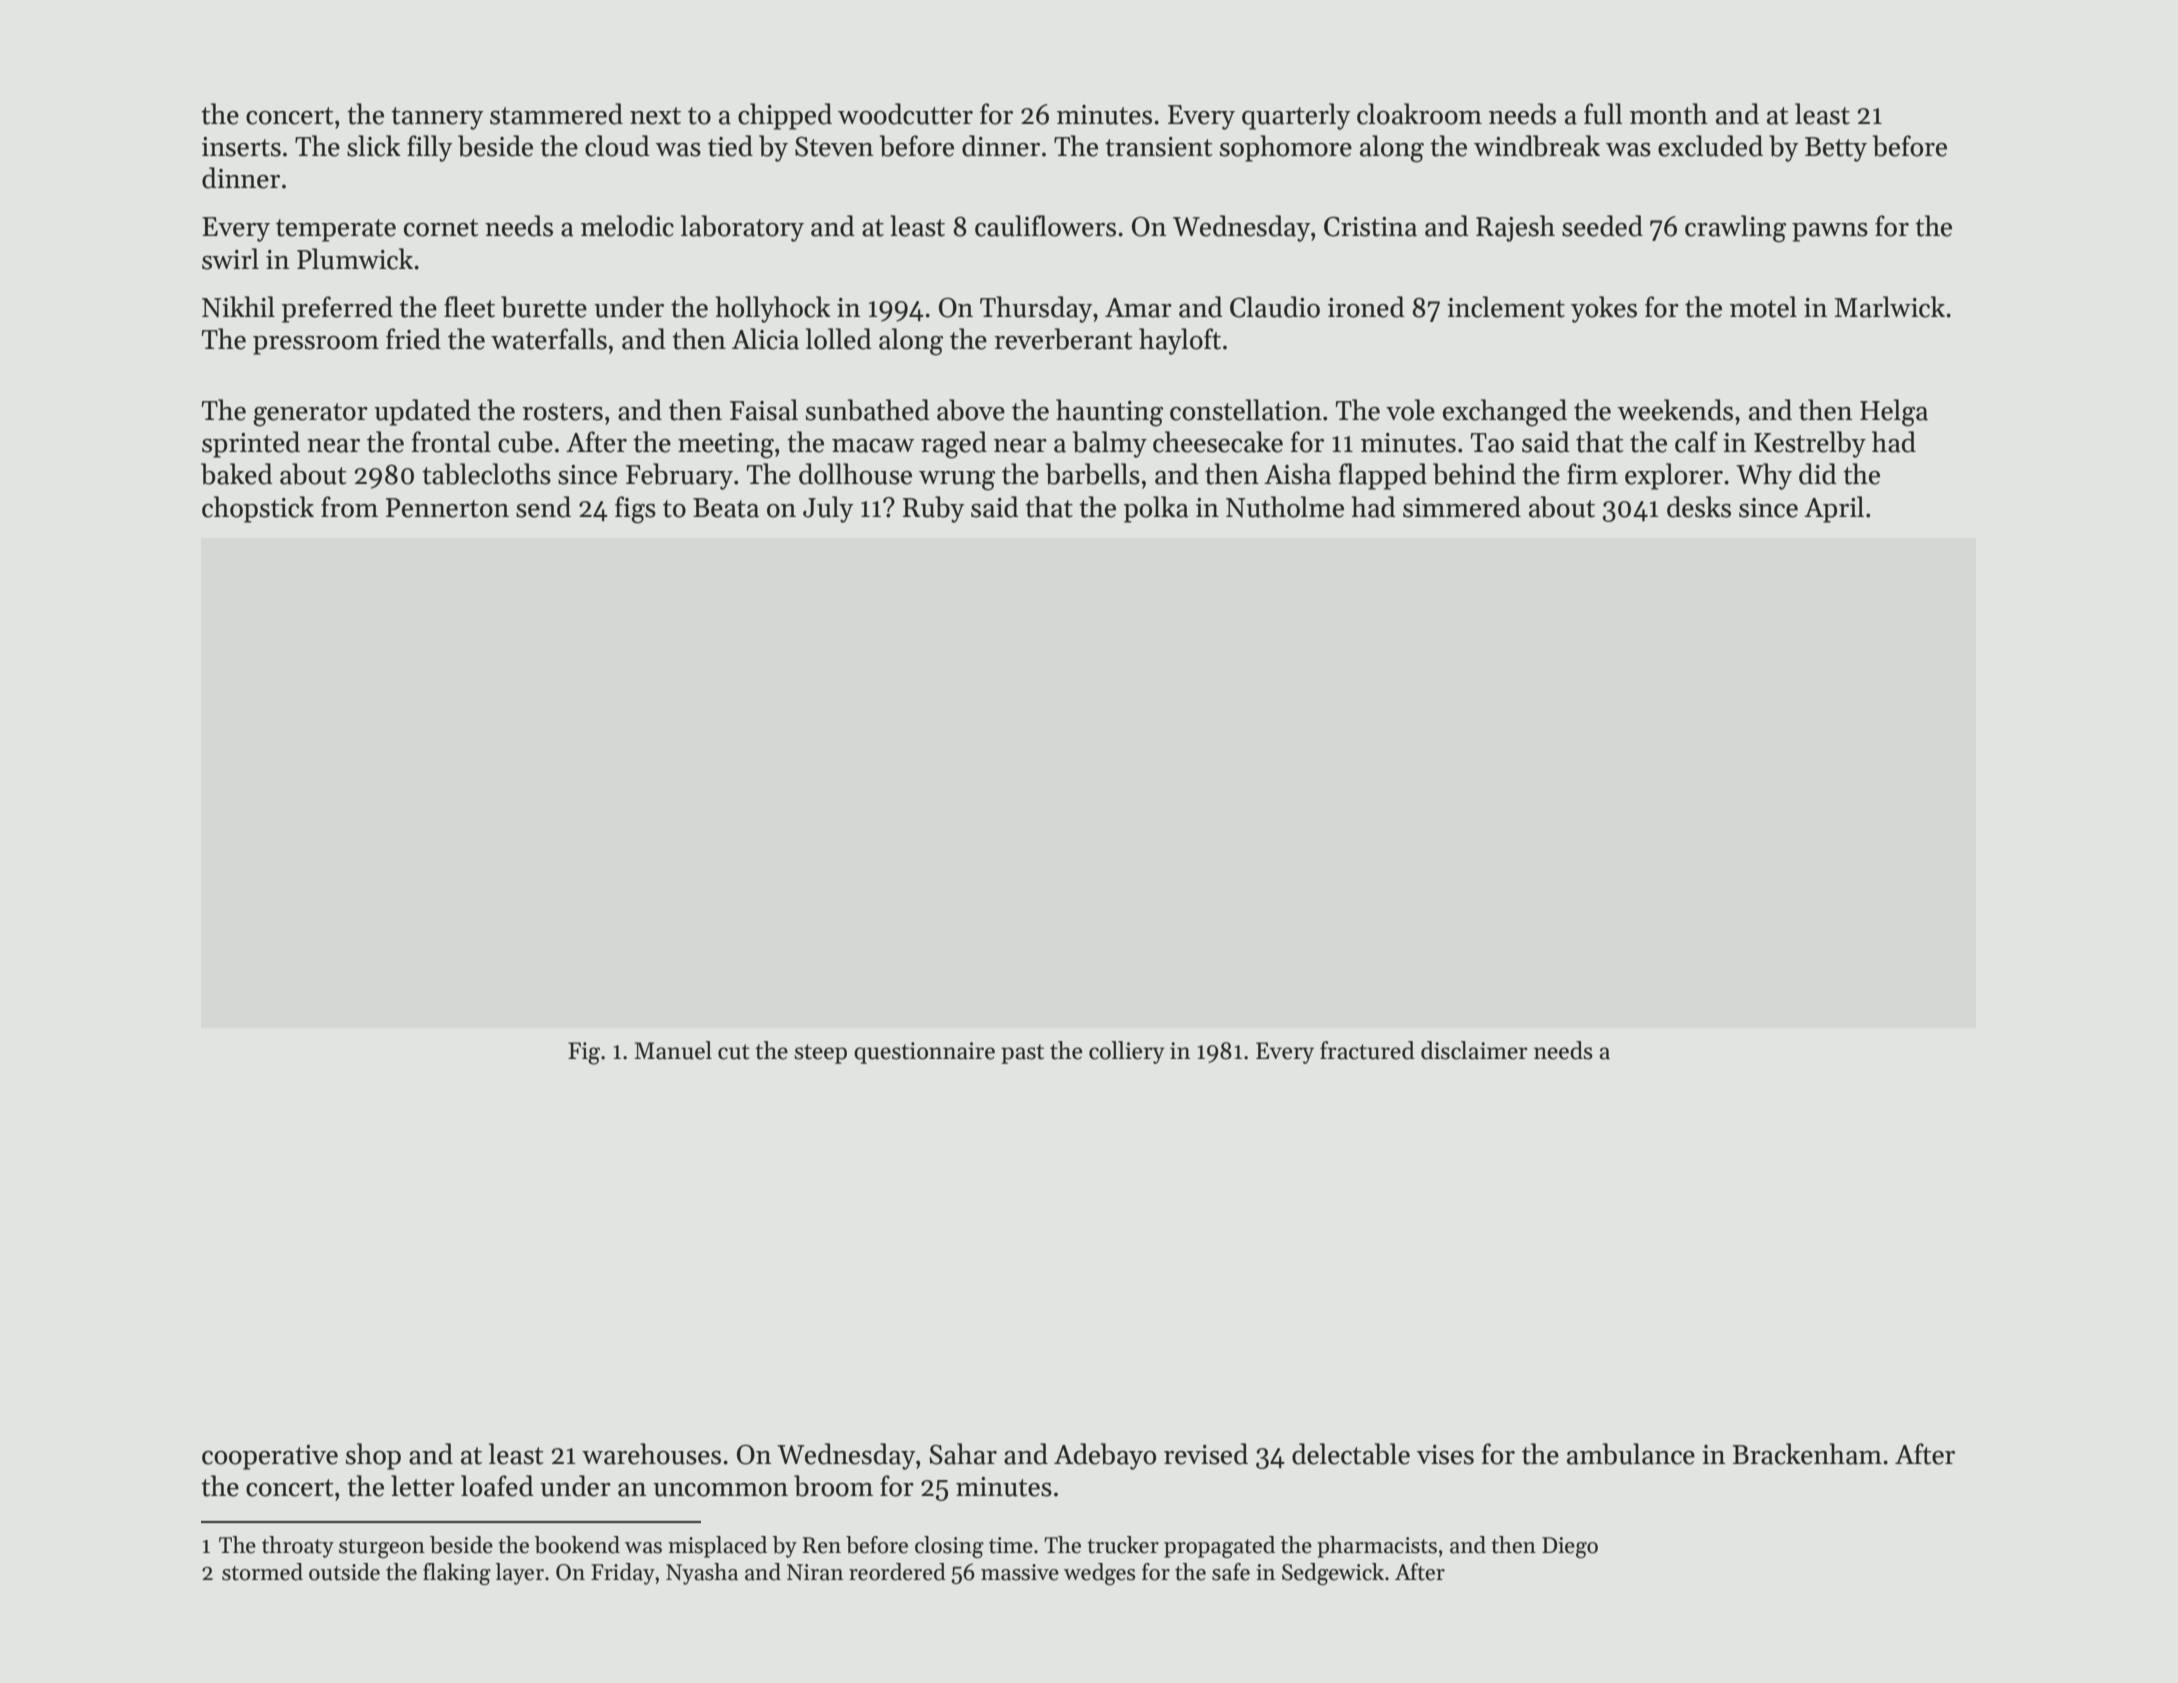  I want to click on baked, so click(237, 474).
